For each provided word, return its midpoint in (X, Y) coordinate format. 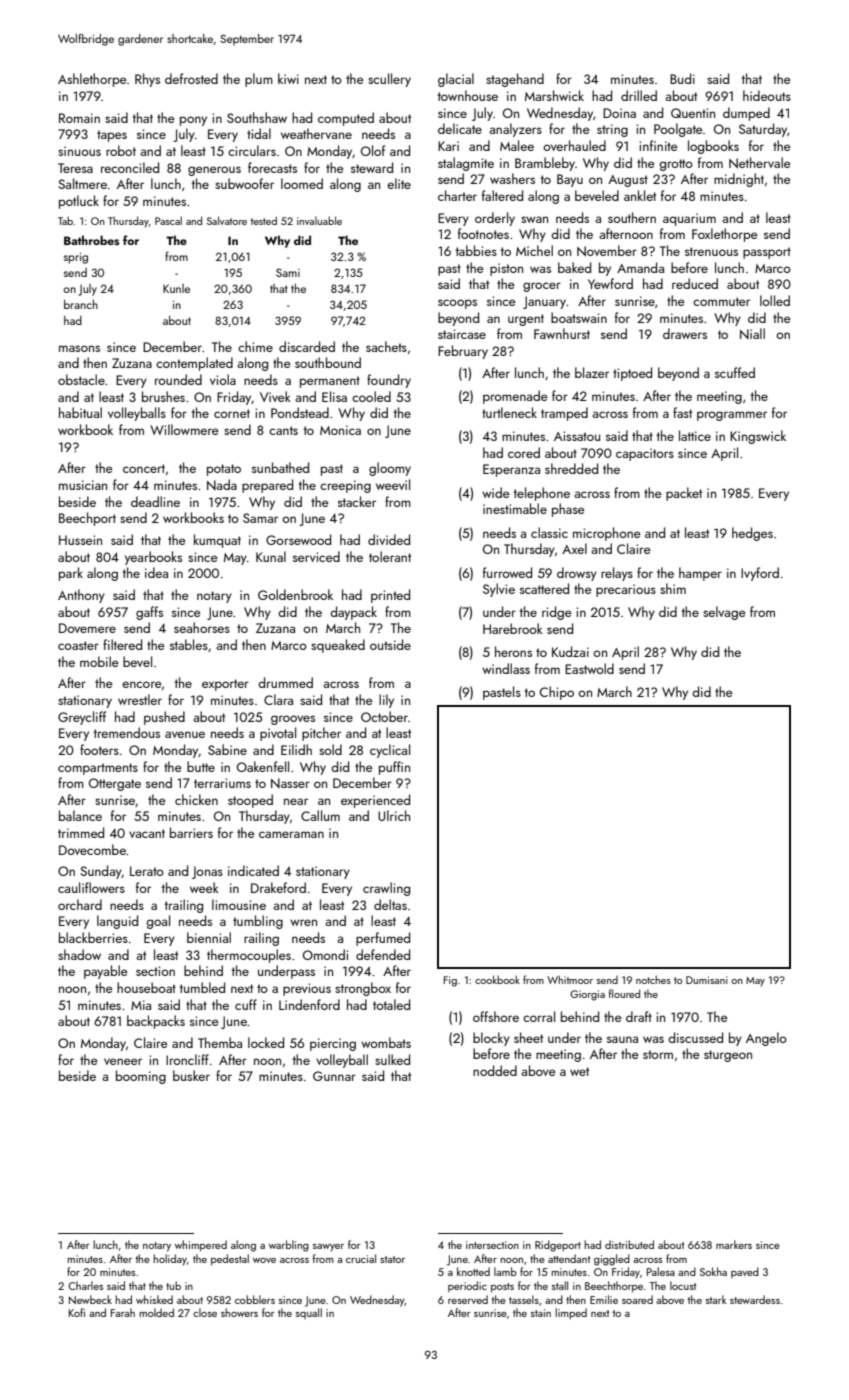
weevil (393, 484)
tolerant (390, 556)
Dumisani (707, 980)
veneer (123, 1061)
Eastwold (589, 668)
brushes (163, 396)
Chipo (557, 693)
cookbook (497, 979)
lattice (695, 435)
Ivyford (760, 574)
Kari (448, 146)
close (205, 1312)
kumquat (217, 541)
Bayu (570, 180)
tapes (112, 136)
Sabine (227, 749)
